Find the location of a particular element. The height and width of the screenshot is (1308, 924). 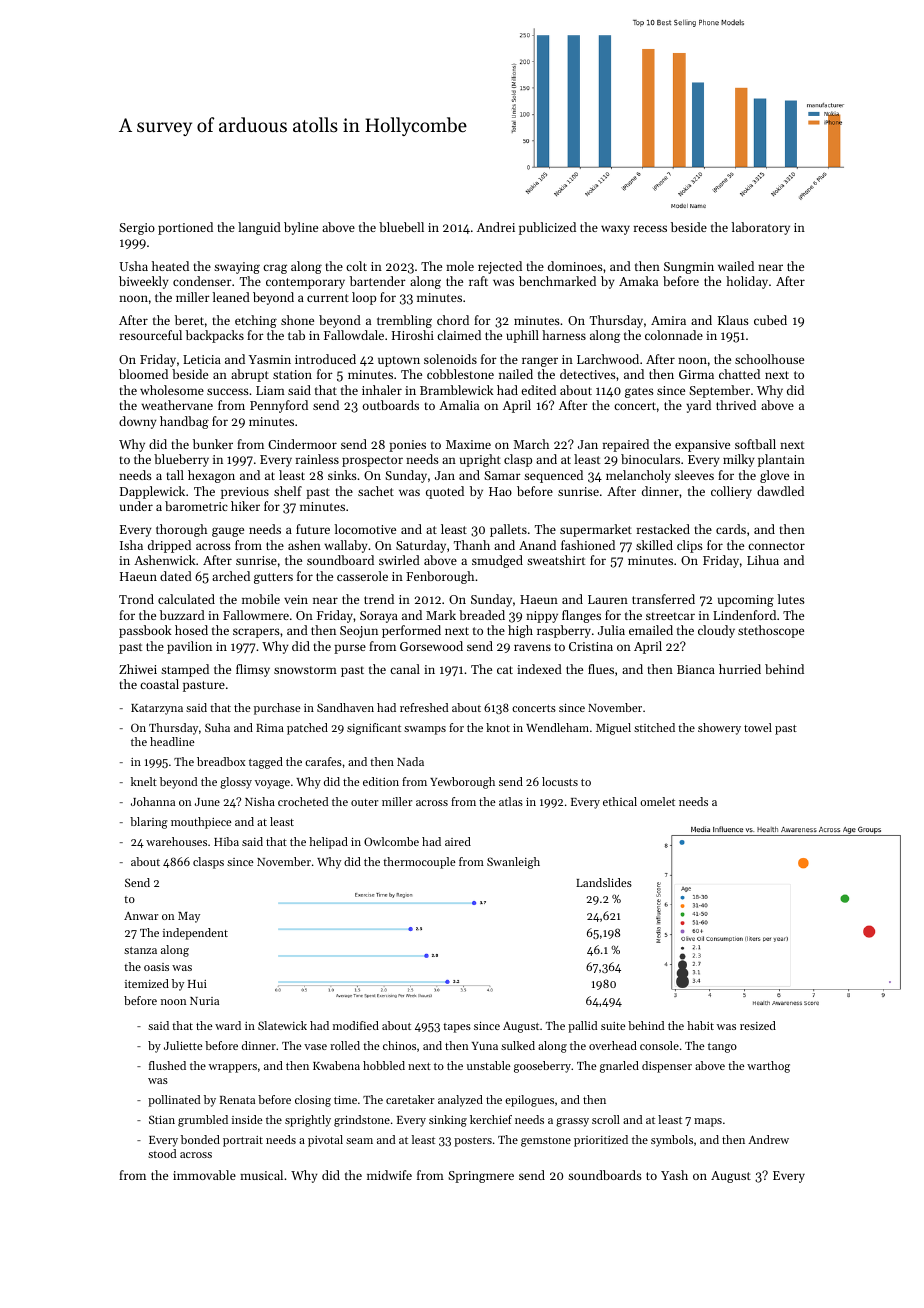

crag is located at coordinates (275, 269).
